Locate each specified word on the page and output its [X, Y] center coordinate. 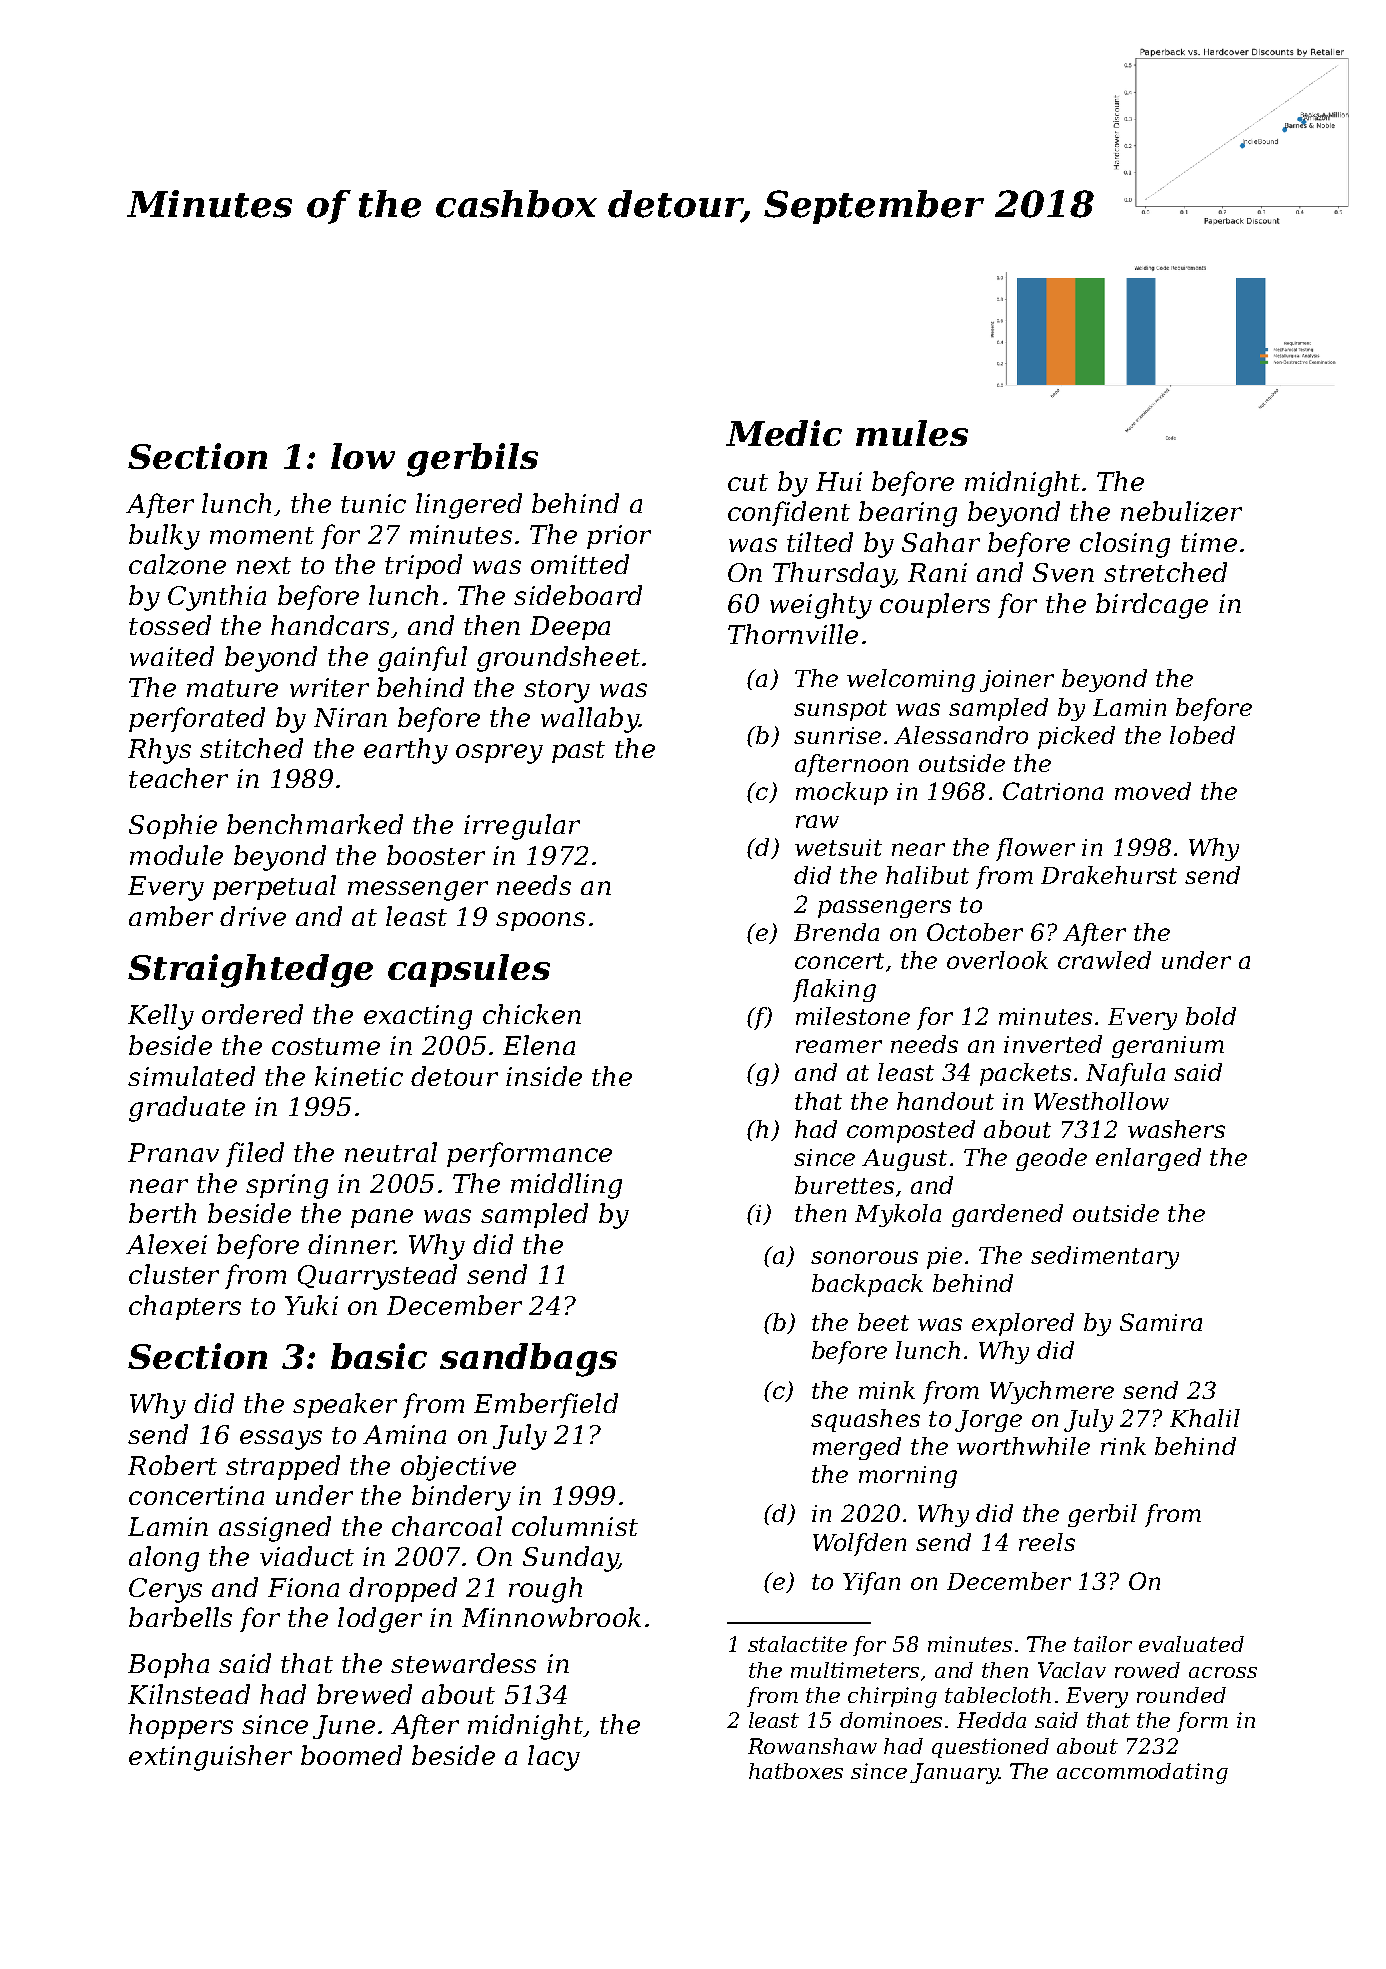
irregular [522, 827]
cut [748, 482]
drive [253, 916]
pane [382, 1218]
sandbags [528, 1360]
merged [857, 1448]
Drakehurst [1109, 875]
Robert [172, 1465]
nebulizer [1181, 511]
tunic [373, 503]
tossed [170, 625]
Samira [1161, 1322]
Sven [1063, 572]
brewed [364, 1694]
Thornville [793, 634]
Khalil [1205, 1418]
